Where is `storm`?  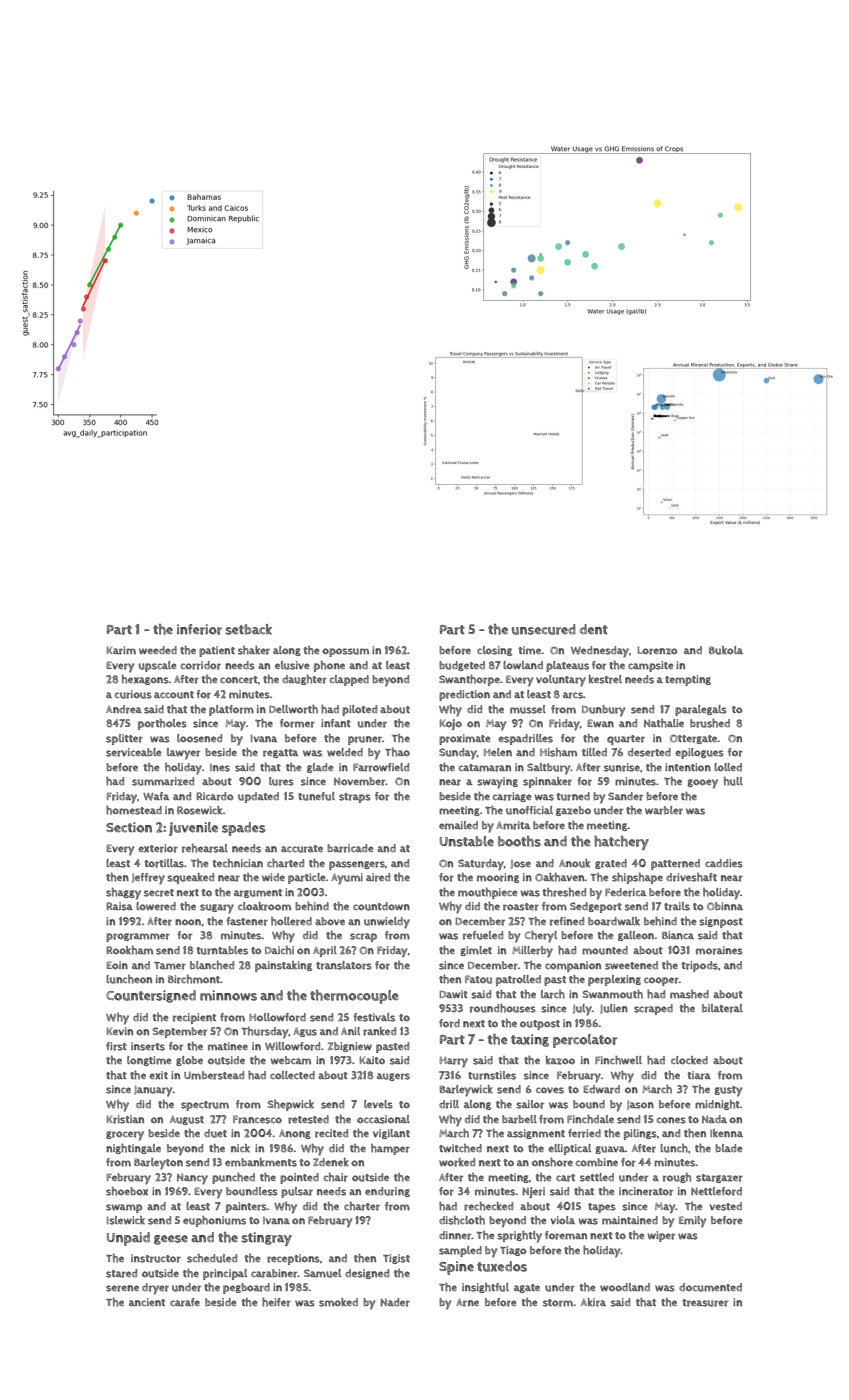
storm is located at coordinates (558, 1303).
